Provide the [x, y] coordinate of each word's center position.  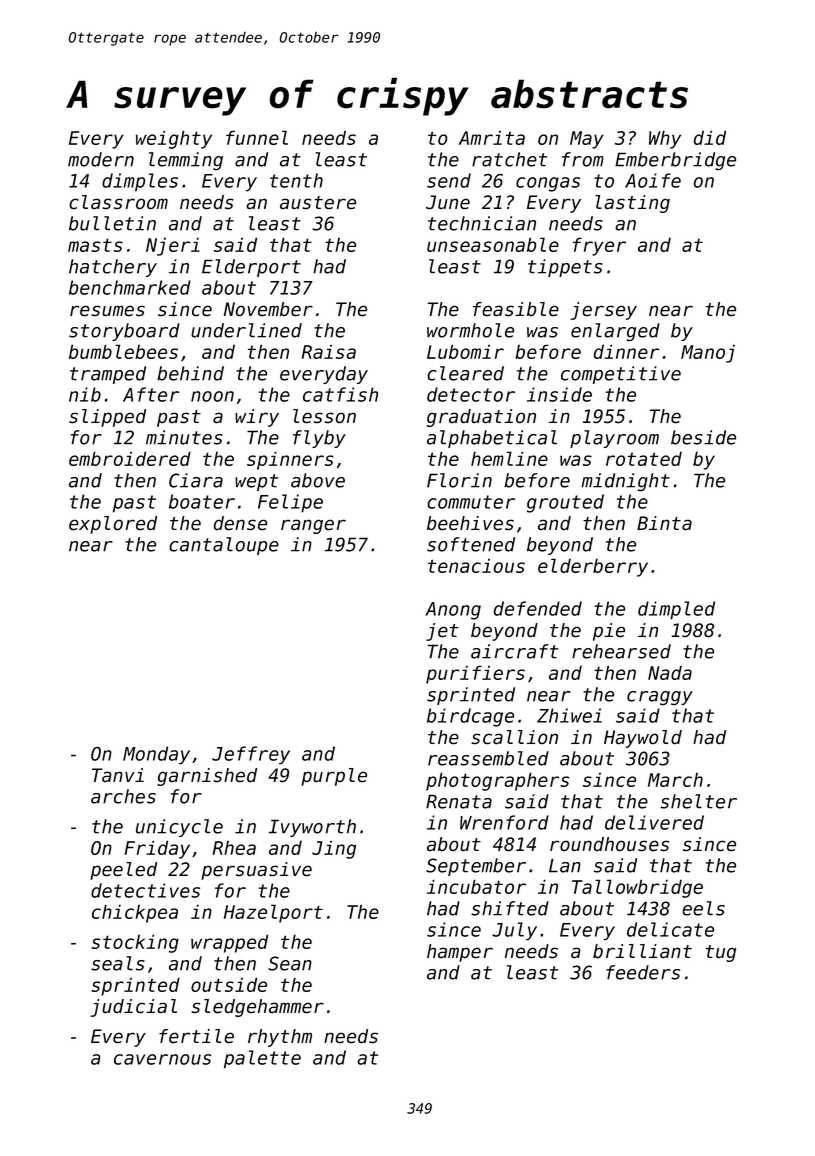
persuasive [256, 871]
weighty [174, 139]
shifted [510, 908]
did [709, 137]
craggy [660, 698]
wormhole [470, 330]
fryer [599, 246]
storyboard [124, 332]
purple [334, 777]
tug [721, 953]
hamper [460, 953]
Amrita [492, 137]
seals [118, 963]
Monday [156, 755]
